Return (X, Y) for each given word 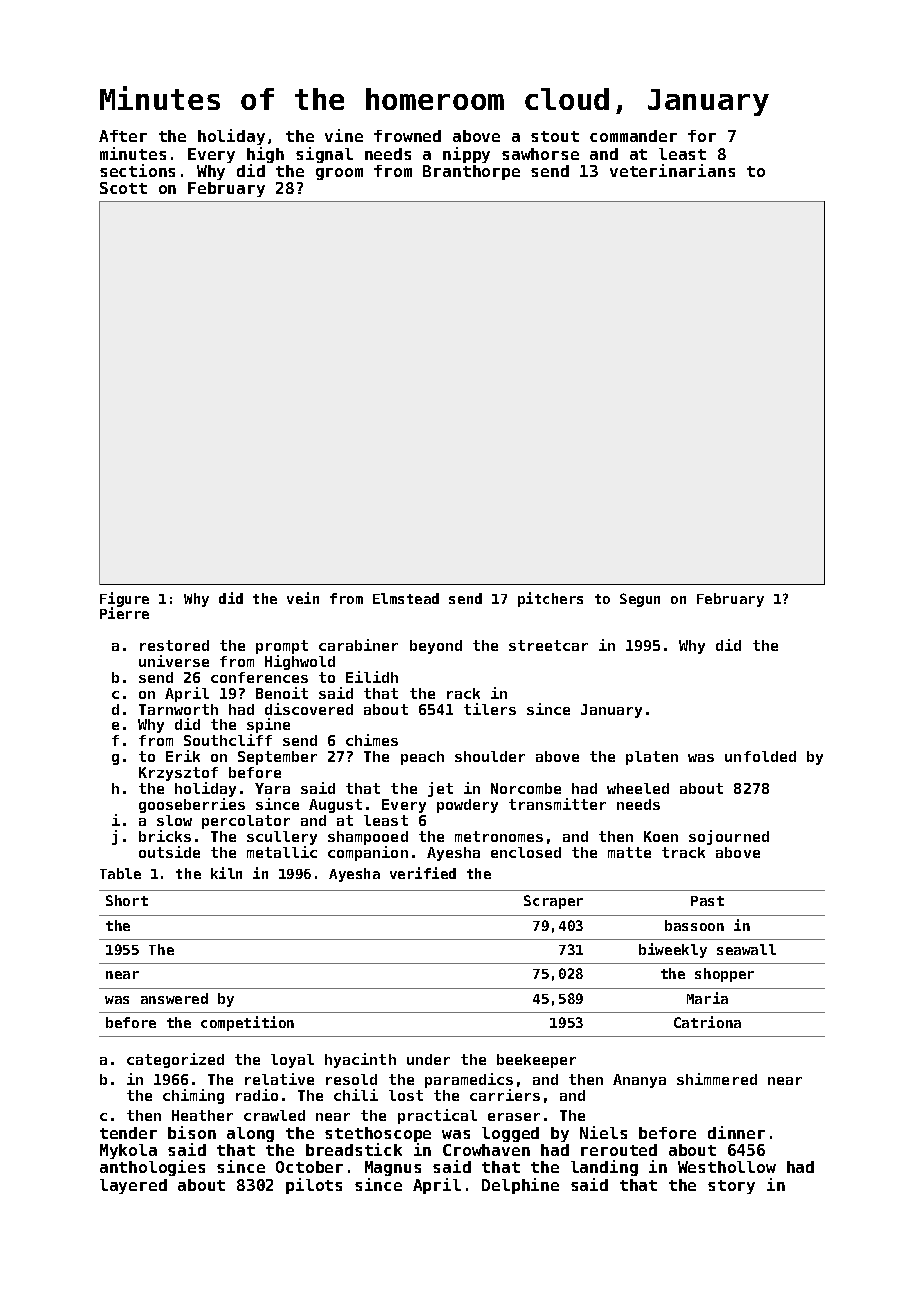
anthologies (152, 1168)
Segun (640, 600)
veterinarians (672, 170)
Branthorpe (471, 172)
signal (324, 155)
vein (303, 598)
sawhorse (540, 154)
